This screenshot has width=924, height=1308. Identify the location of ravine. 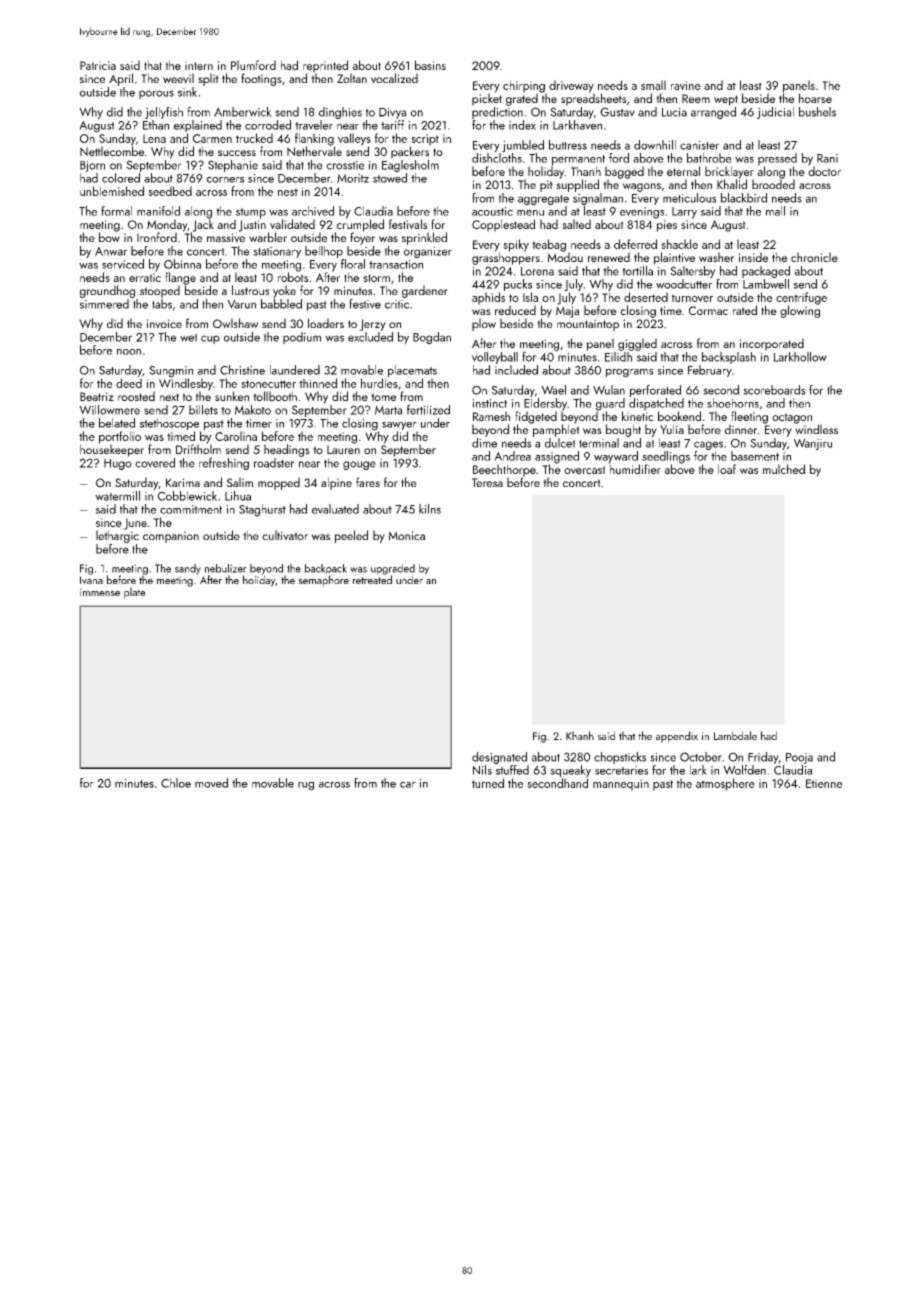
(686, 85).
